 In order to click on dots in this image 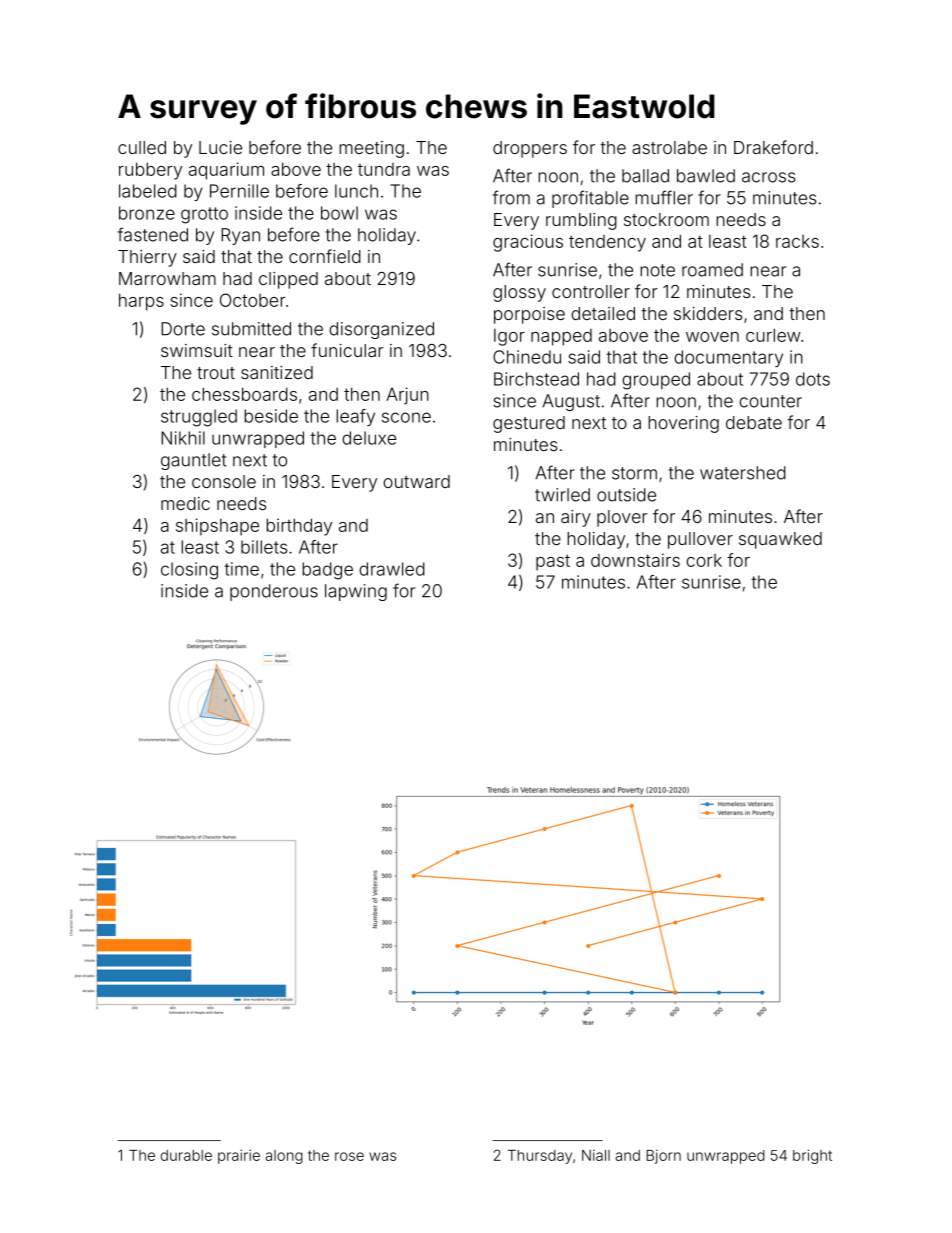, I will do `click(813, 379)`.
